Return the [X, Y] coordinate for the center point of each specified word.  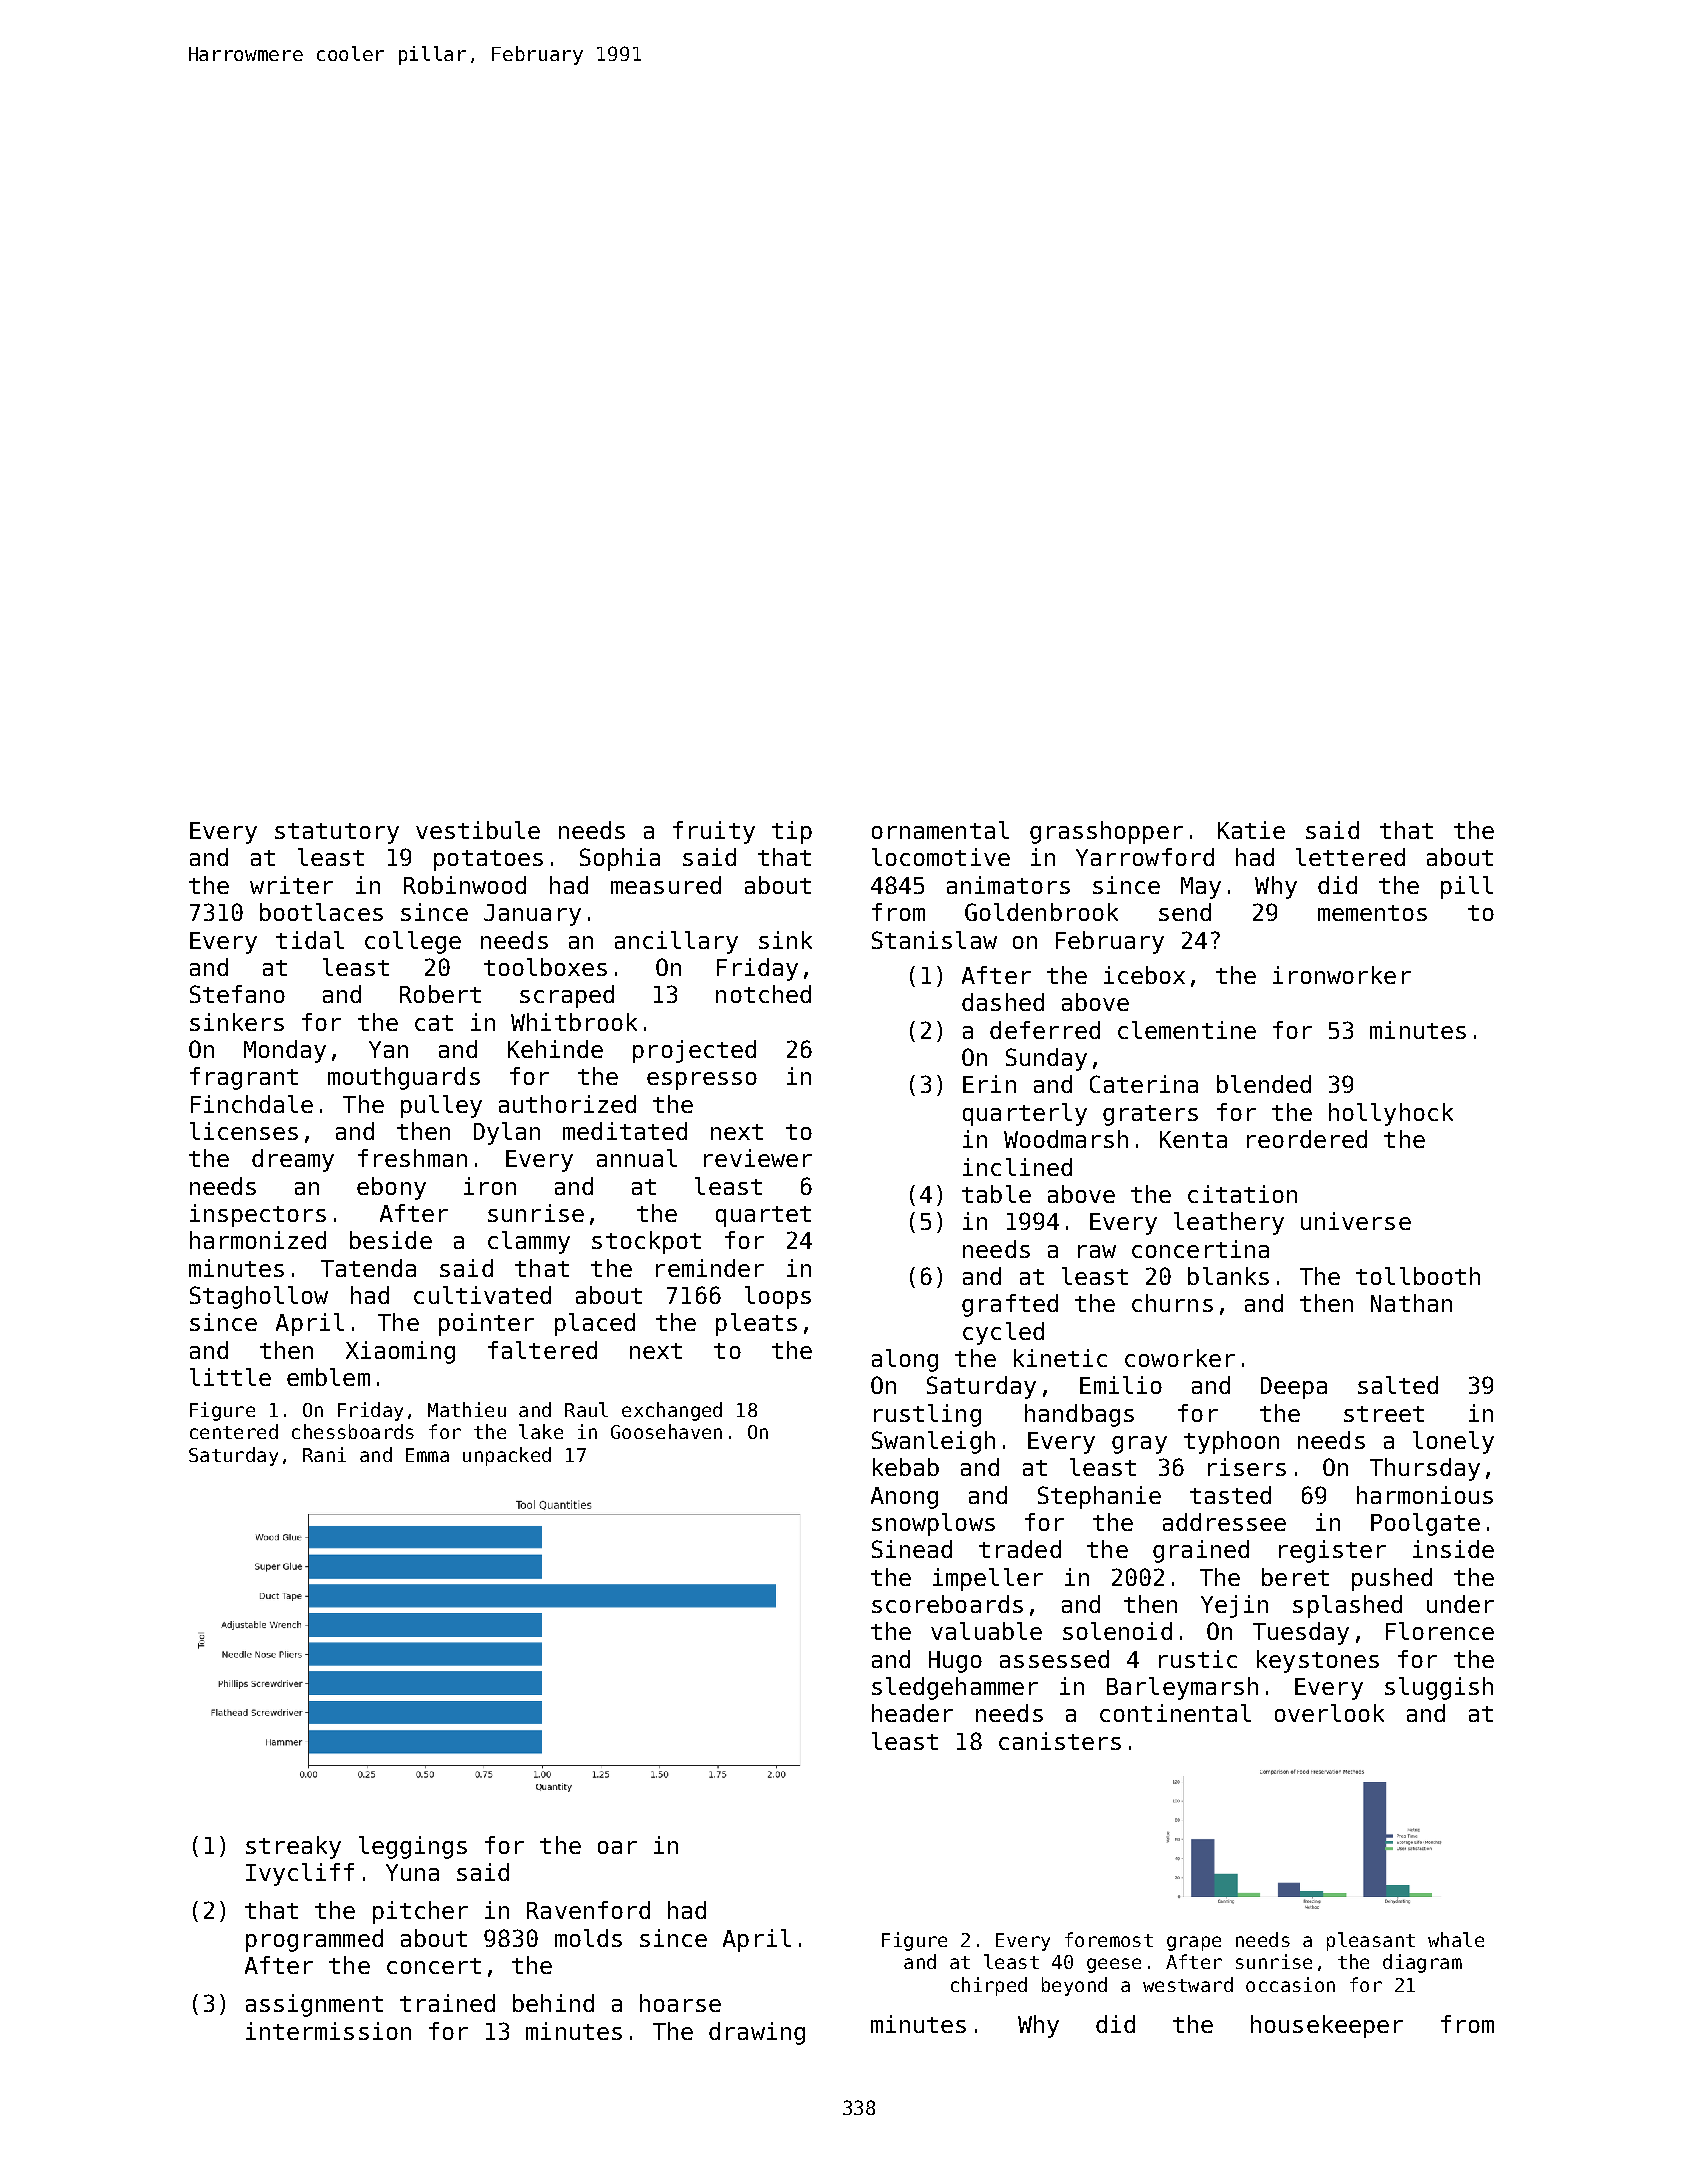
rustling [927, 1415]
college [413, 942]
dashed [1003, 1002]
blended [1264, 1084]
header [912, 1713]
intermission [328, 2031]
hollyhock [1391, 1114]
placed [595, 1324]
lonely [1453, 1442]
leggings [413, 1847]
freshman [412, 1158]
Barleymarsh [1182, 1688]
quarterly [1025, 1114]
